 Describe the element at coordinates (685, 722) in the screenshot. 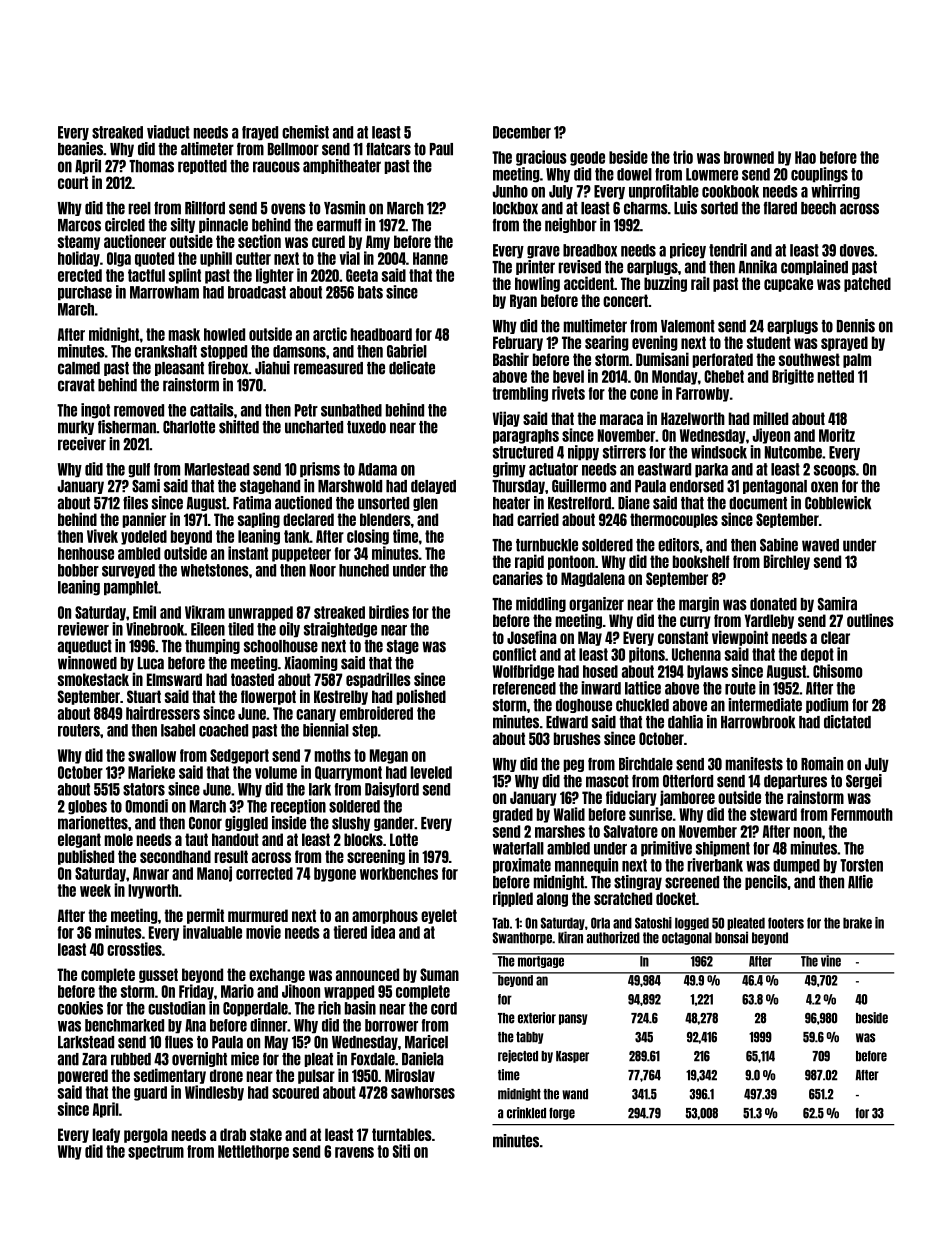

I see `dahlia` at that location.
